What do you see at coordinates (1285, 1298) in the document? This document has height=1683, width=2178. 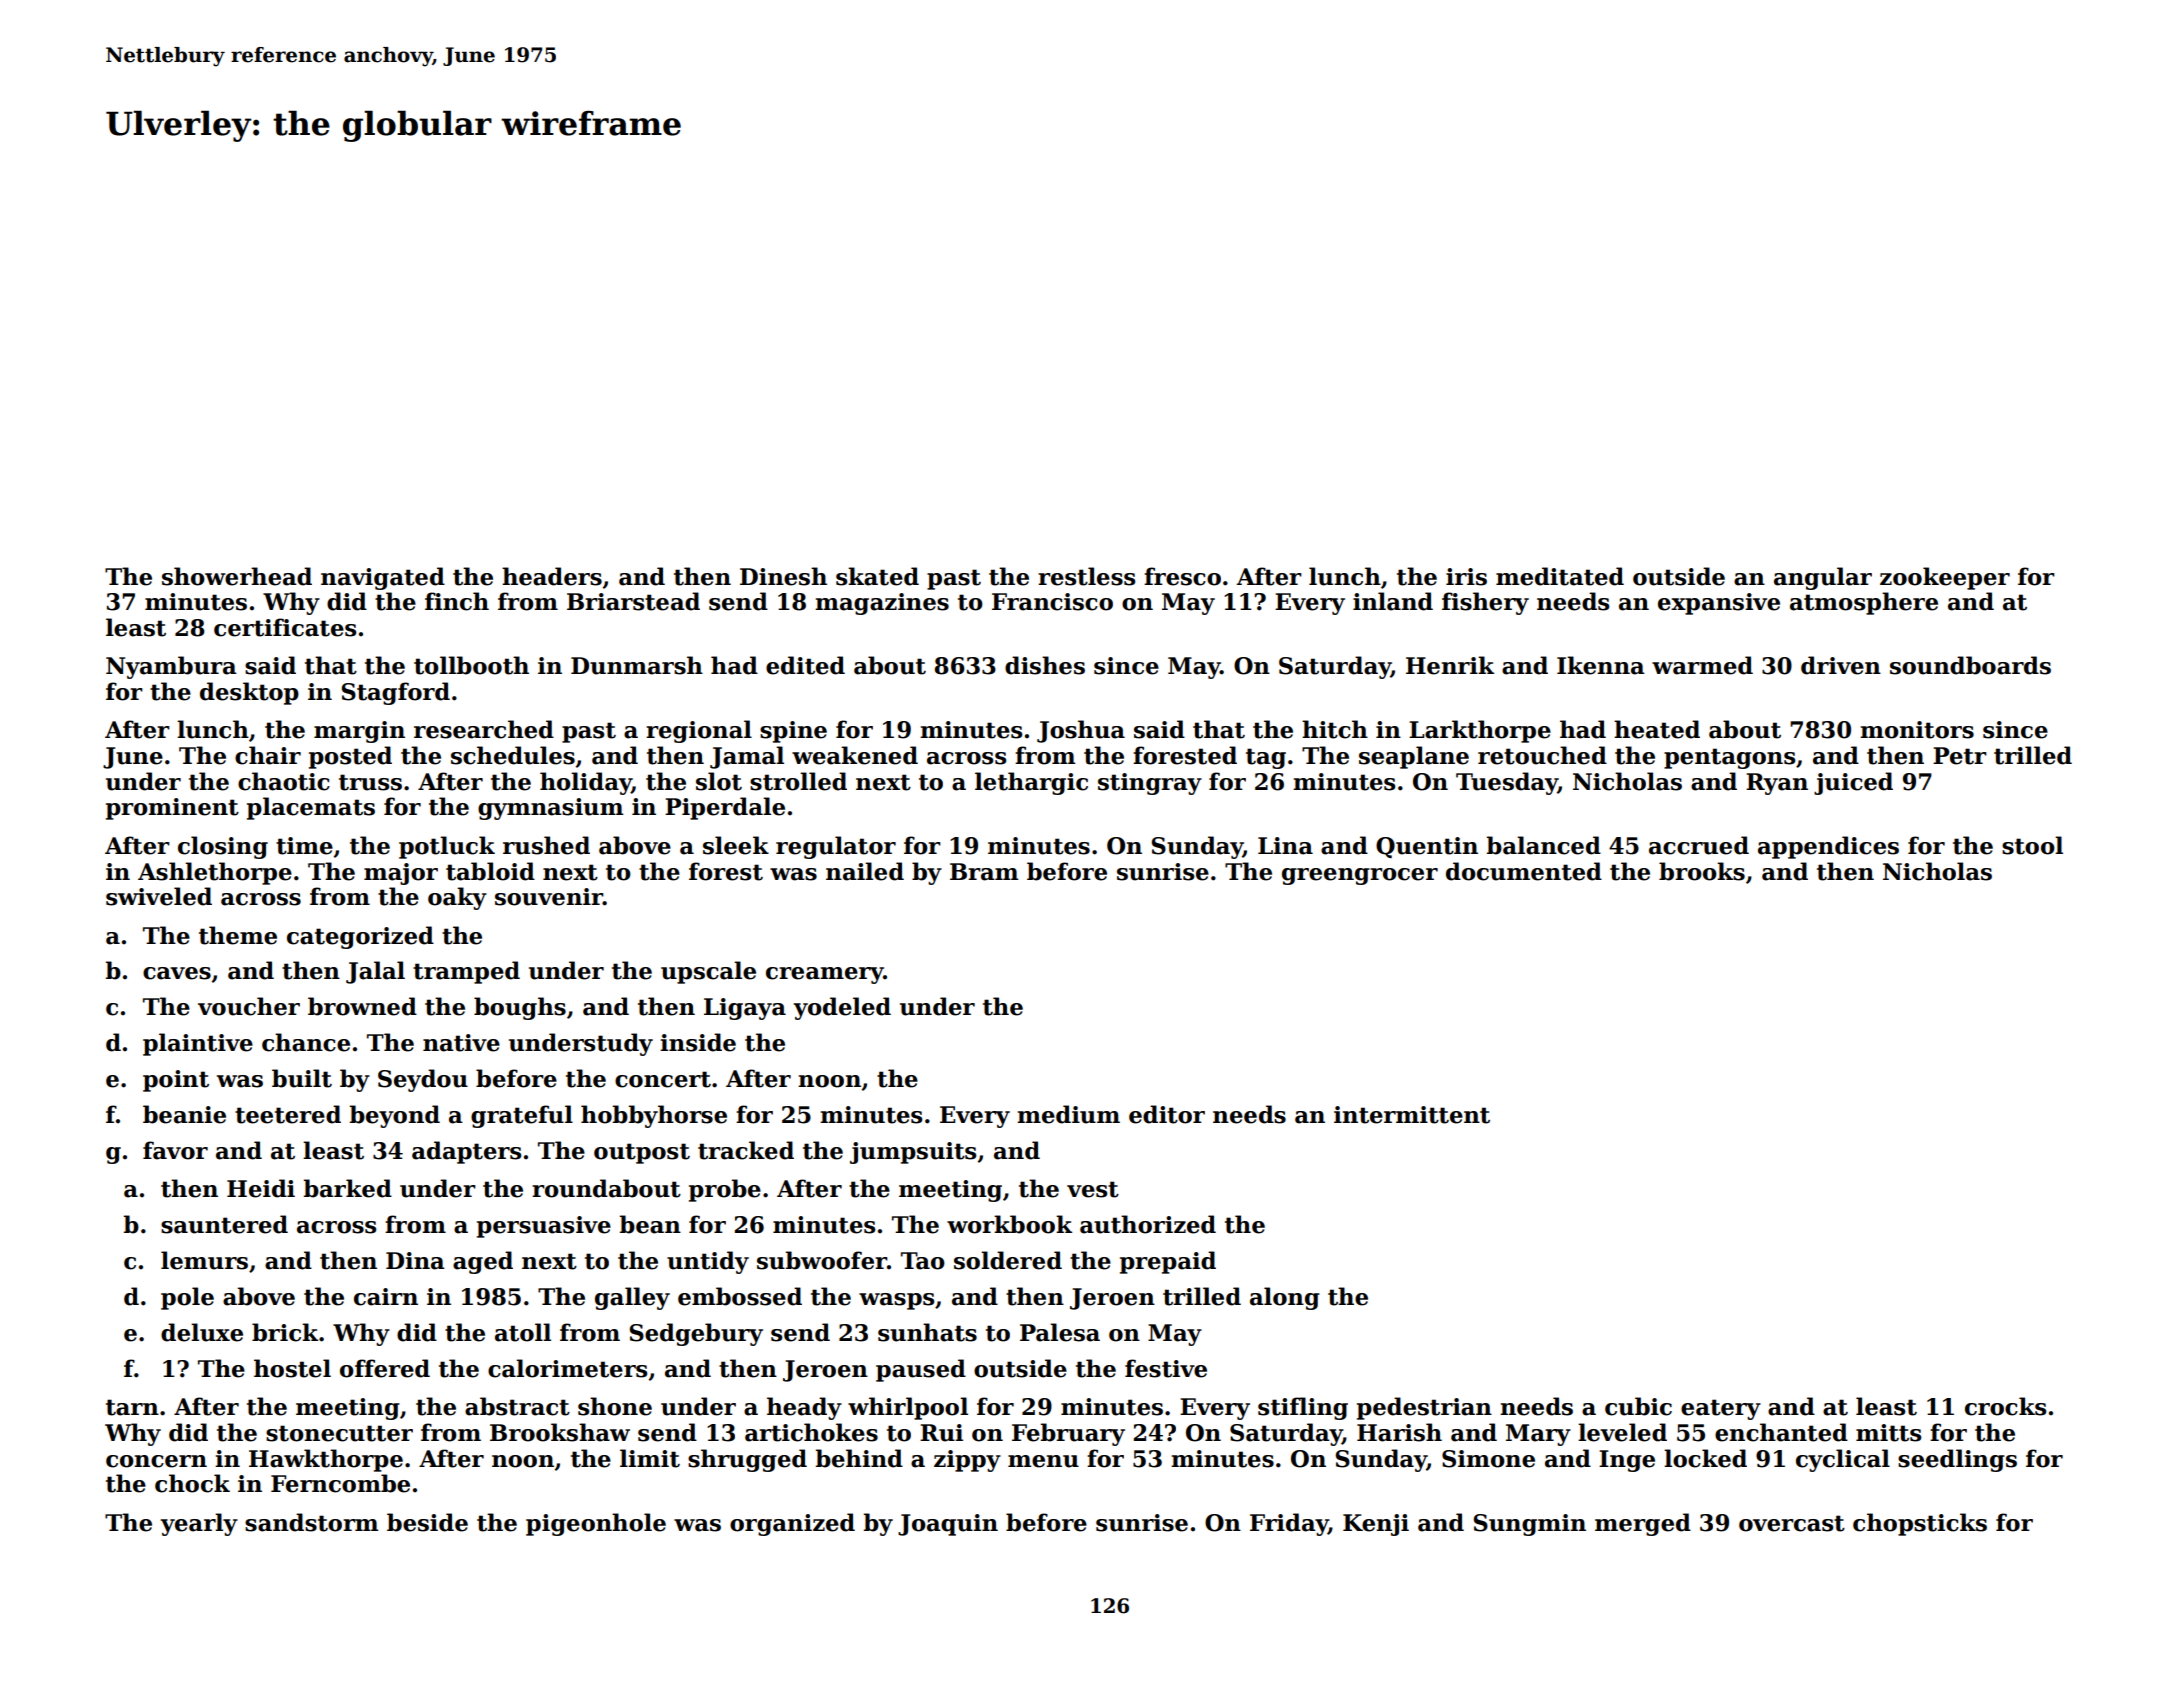 I see `along` at bounding box center [1285, 1298].
